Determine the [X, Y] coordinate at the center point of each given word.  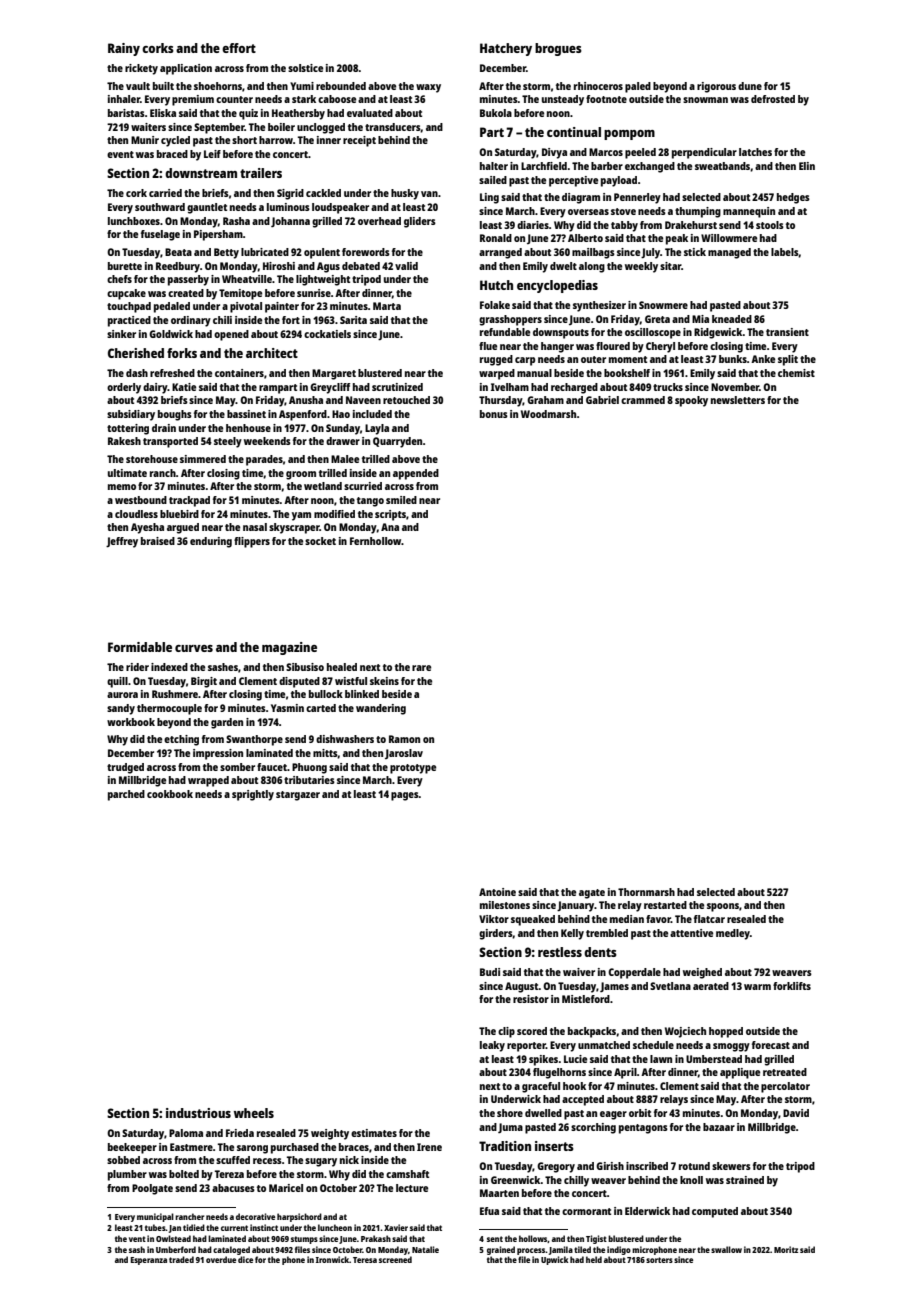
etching [181, 740]
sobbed [123, 1160]
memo [122, 487]
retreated [785, 1072]
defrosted [773, 99]
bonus [494, 414]
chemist [796, 373]
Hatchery [506, 49]
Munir [145, 140]
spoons [723, 907]
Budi [490, 972]
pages [405, 796]
